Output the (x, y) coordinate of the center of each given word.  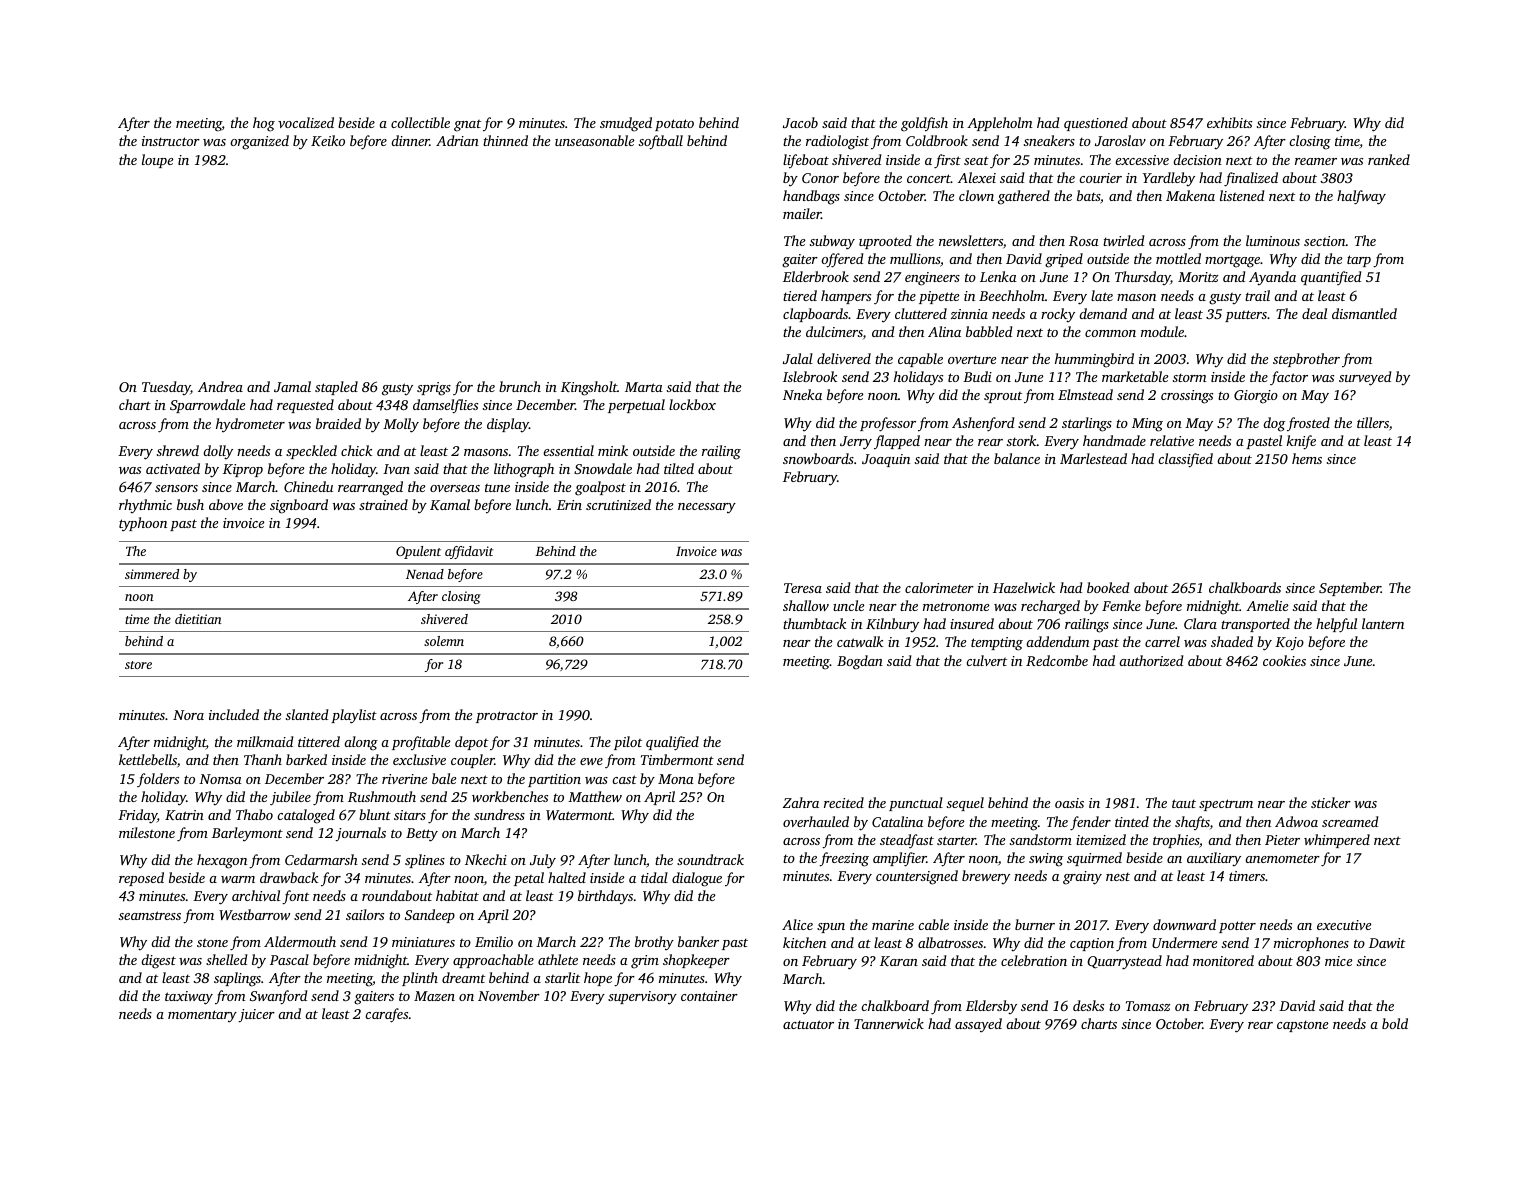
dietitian (198, 619)
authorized (1151, 660)
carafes (386, 1015)
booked (1108, 587)
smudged (626, 124)
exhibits (1229, 122)
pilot (628, 743)
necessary (707, 508)
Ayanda (1272, 278)
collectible (420, 122)
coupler (473, 761)
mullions (915, 258)
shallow (806, 605)
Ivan (396, 469)
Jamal (292, 386)
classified (1185, 460)
